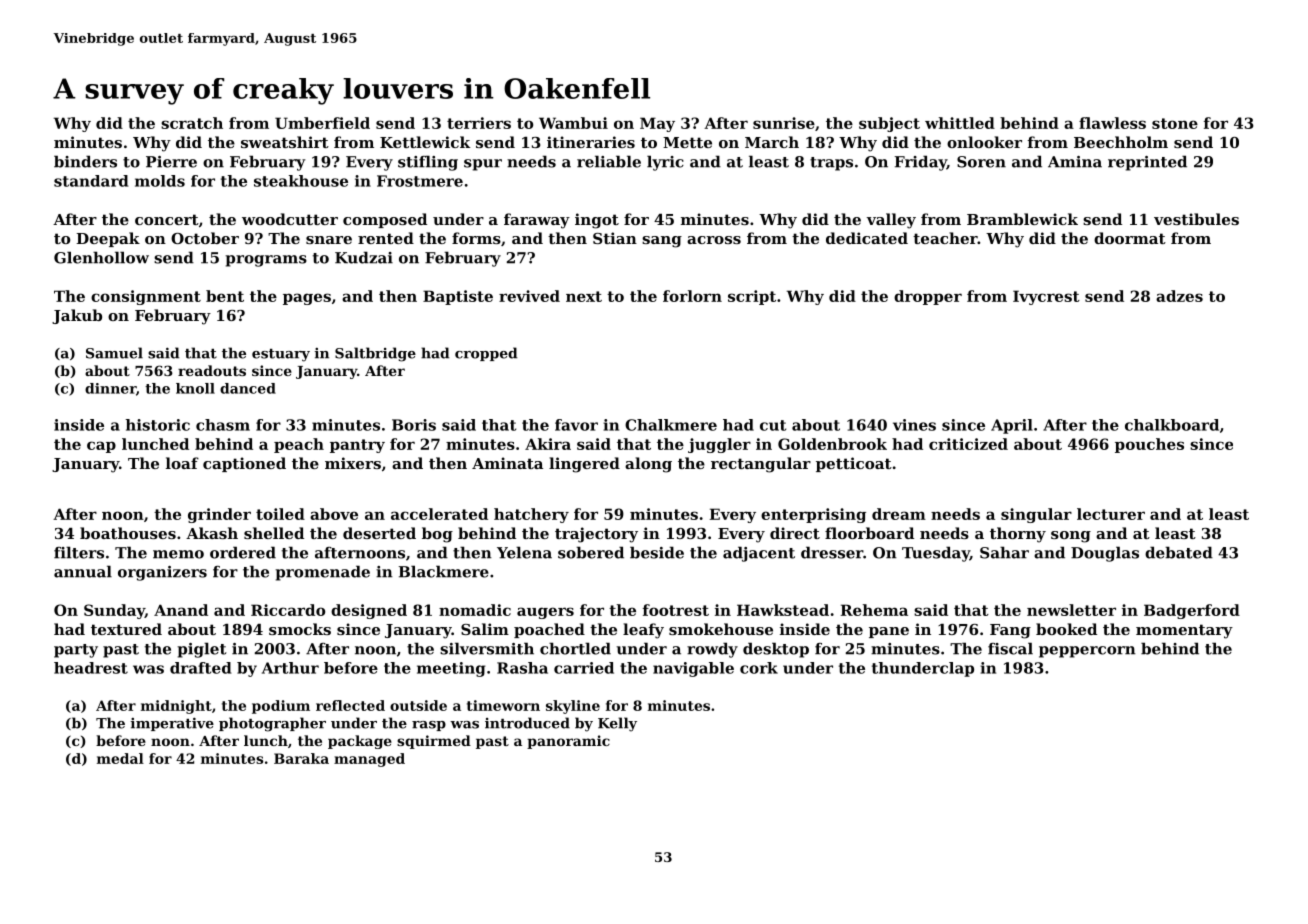  What do you see at coordinates (160, 181) in the screenshot?
I see `molds` at bounding box center [160, 181].
